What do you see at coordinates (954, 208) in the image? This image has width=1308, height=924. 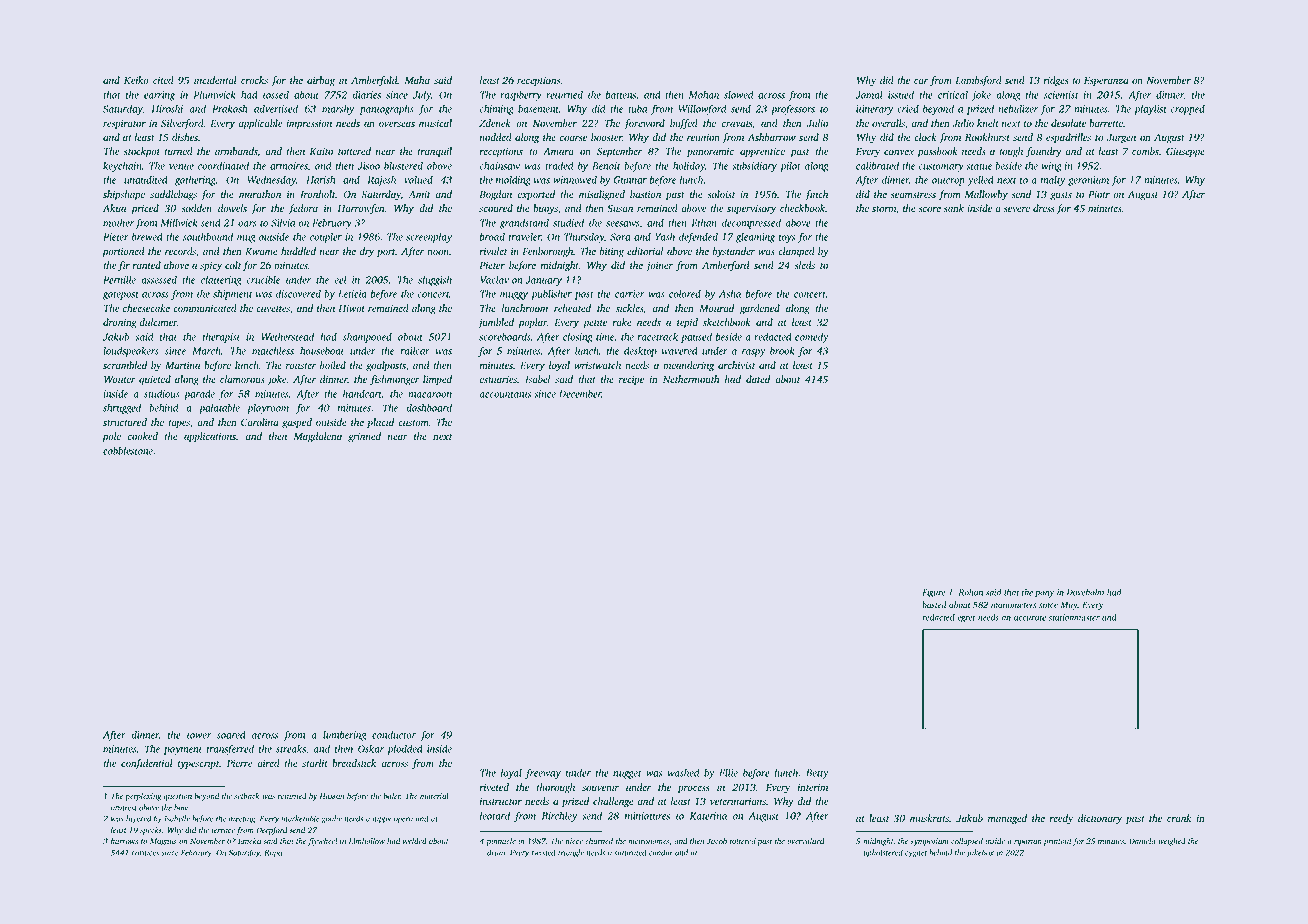 I see `sank` at bounding box center [954, 208].
